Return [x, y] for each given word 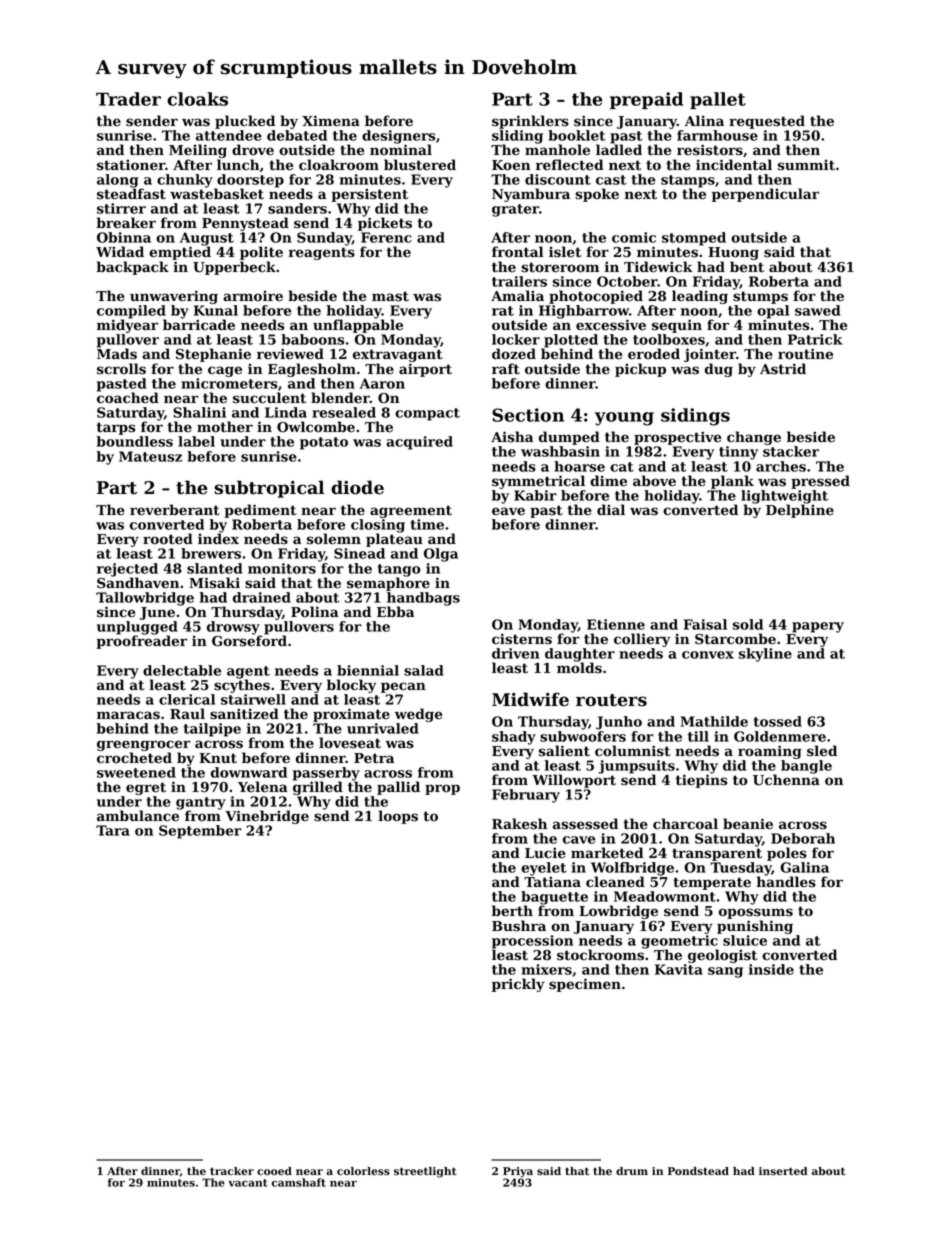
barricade [199, 325]
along [118, 181]
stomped [694, 239]
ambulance [138, 816]
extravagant [398, 355]
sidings [695, 417]
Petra [374, 758]
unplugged [137, 628]
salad [424, 670]
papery [818, 627]
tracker [232, 1171]
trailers [519, 281]
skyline [765, 655]
